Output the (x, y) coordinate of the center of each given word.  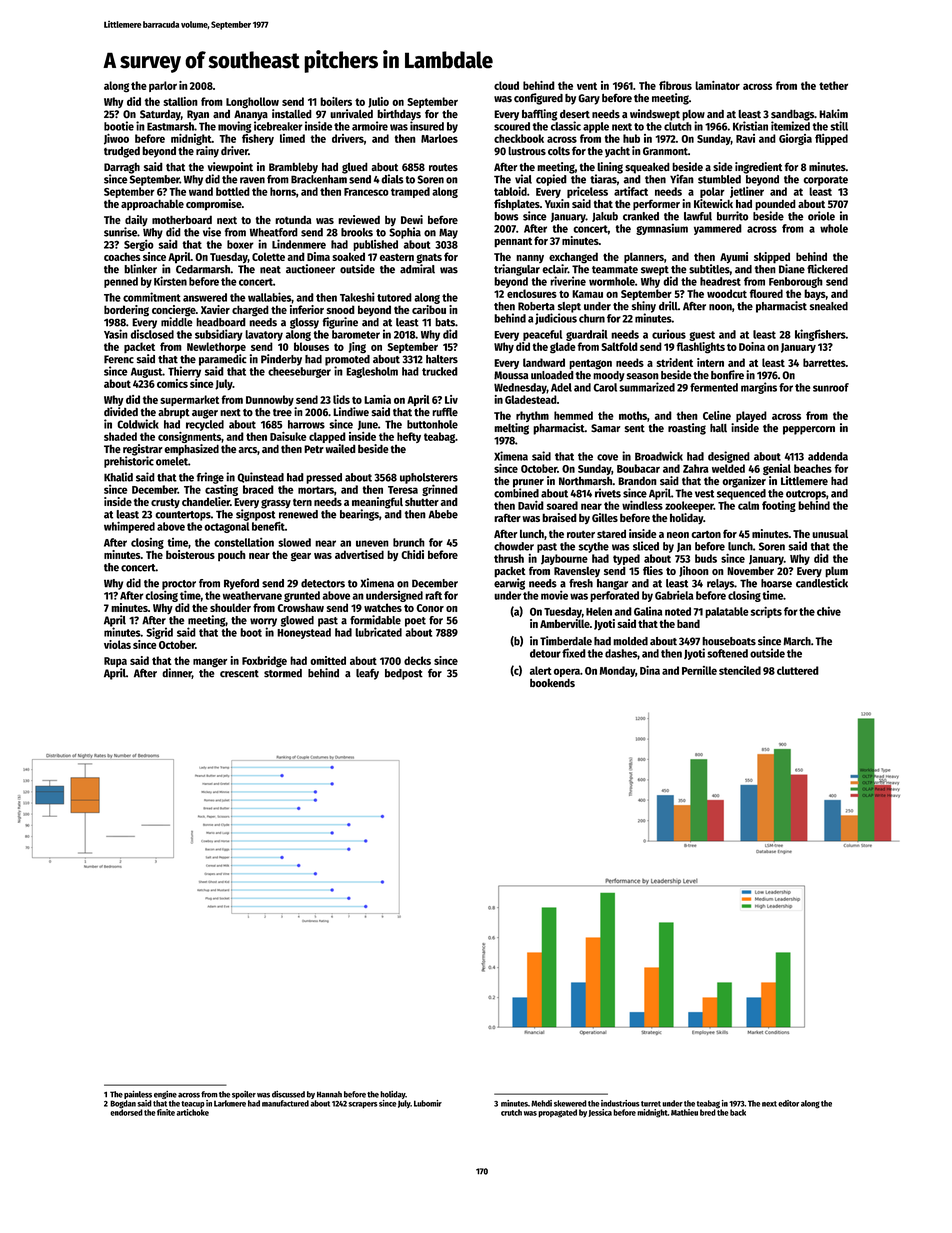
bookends (552, 683)
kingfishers (820, 335)
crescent (239, 674)
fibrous (675, 85)
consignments (189, 437)
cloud (506, 85)
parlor (163, 86)
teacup (193, 1104)
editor (788, 1103)
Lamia (377, 399)
